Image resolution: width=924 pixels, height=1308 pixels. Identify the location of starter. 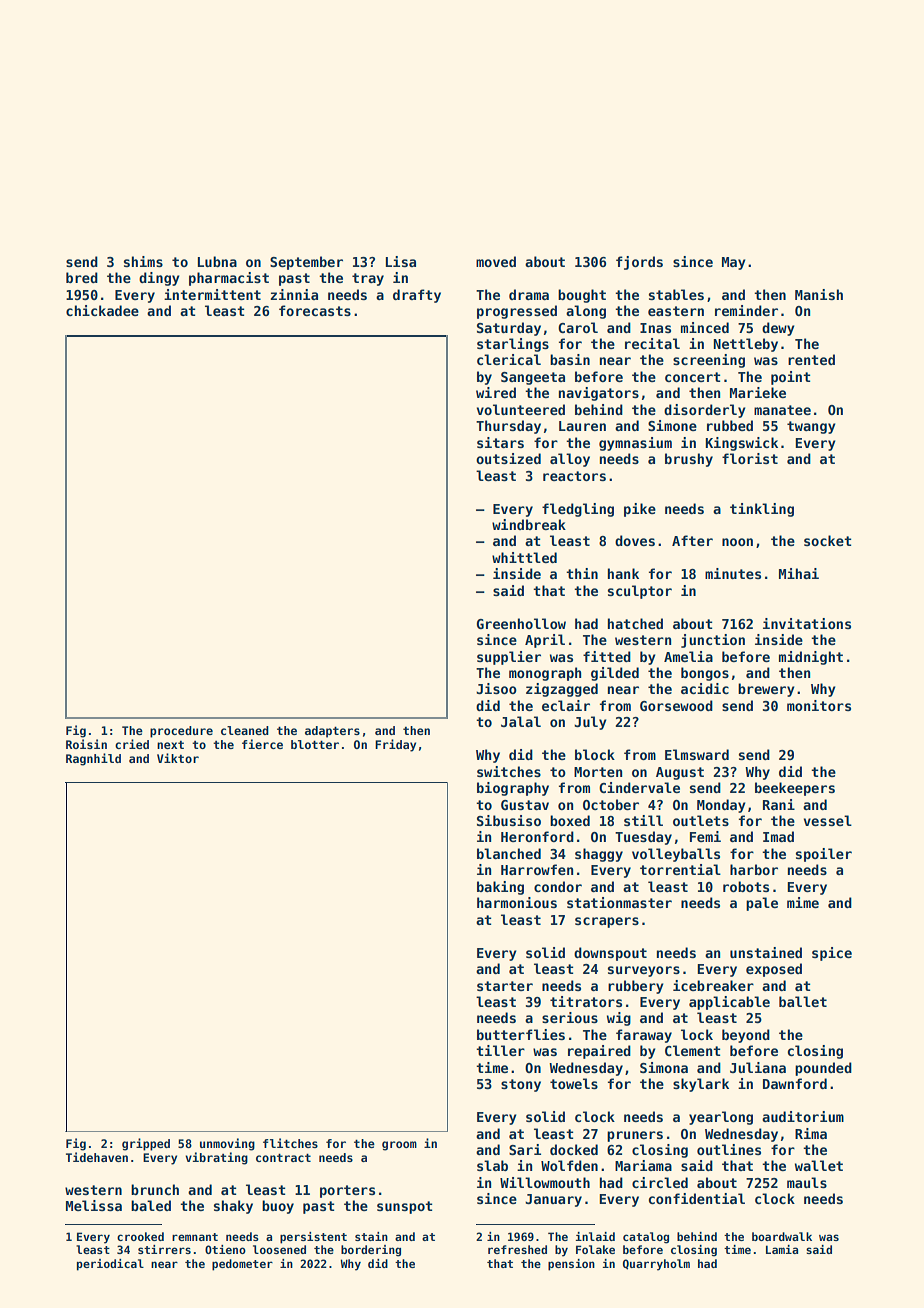
(505, 986).
